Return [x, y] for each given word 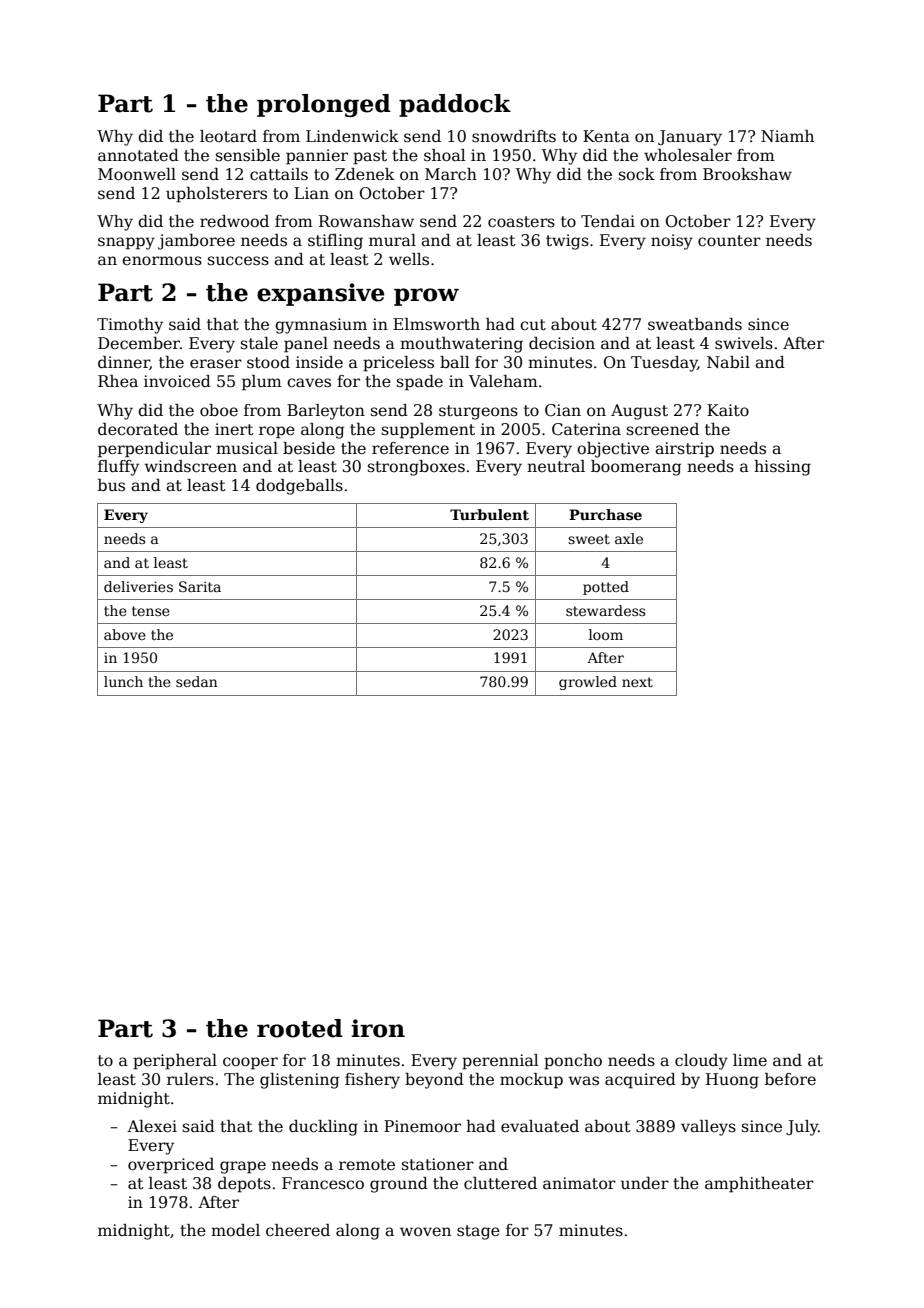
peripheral [175, 1062]
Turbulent [489, 514]
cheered [298, 1230]
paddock [455, 105]
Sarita [200, 586]
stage [478, 1232]
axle [629, 538]
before [790, 1079]
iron [378, 1028]
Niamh [787, 136]
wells [409, 259]
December [139, 343]
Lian [311, 193]
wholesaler [688, 155]
